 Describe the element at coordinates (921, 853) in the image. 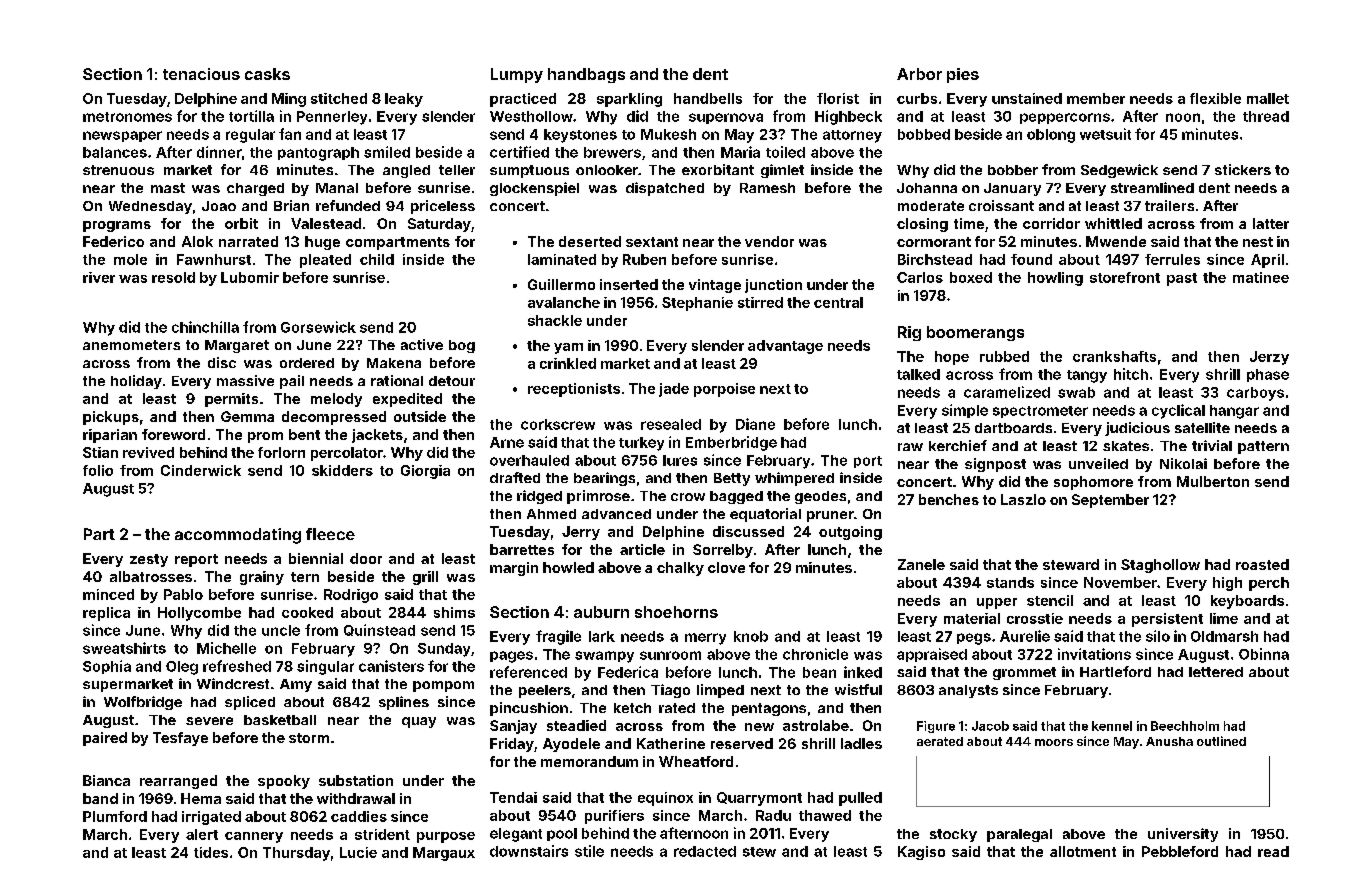

I see `Kagiso` at that location.
